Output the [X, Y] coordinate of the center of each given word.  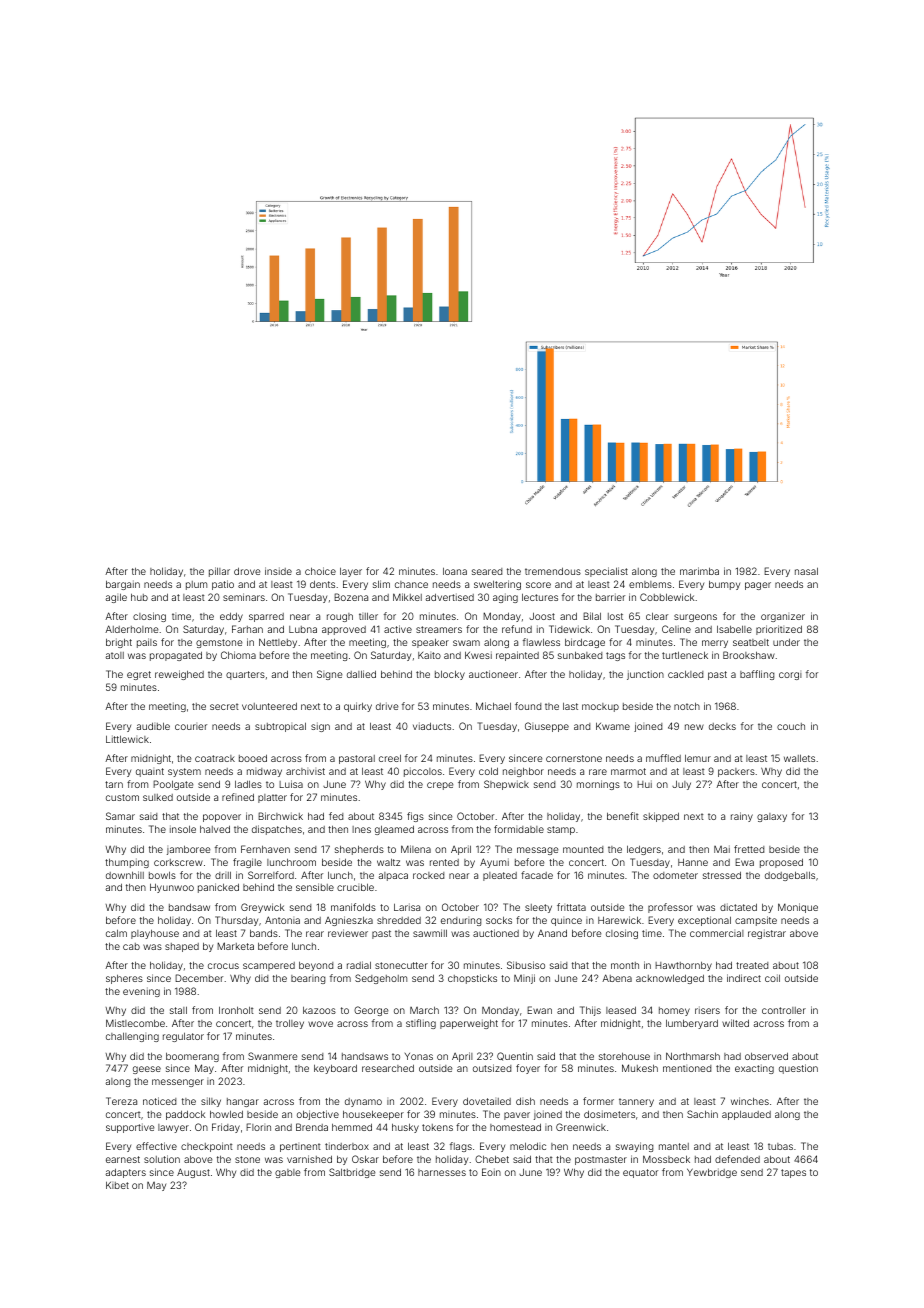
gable [287, 1173]
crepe [440, 786]
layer [351, 572]
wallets [799, 758]
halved [215, 829]
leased [621, 1010]
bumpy [724, 585]
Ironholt [236, 1010]
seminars [244, 597]
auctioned [496, 933]
